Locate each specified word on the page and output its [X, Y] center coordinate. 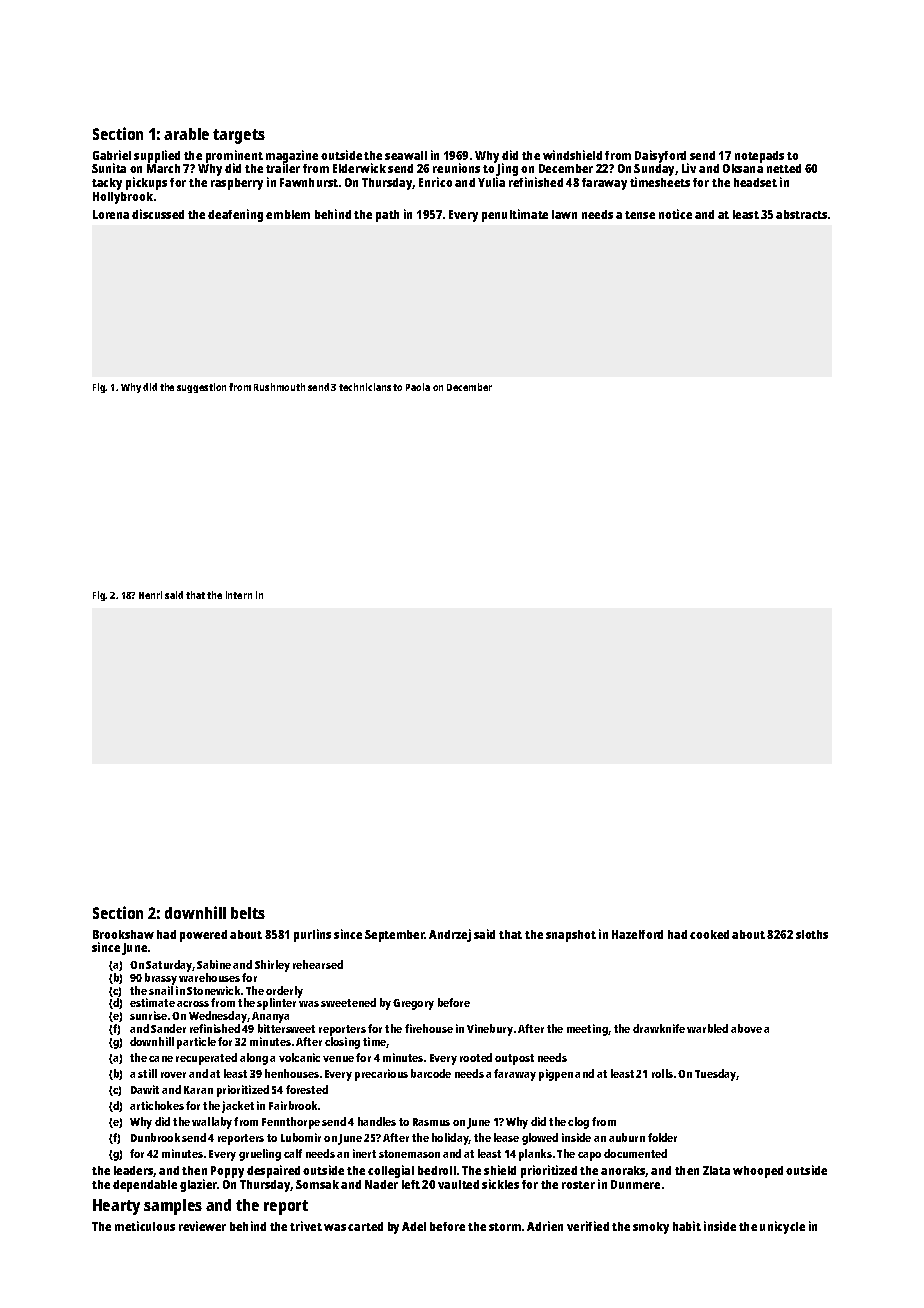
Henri [150, 595]
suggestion [201, 388]
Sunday [654, 171]
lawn [564, 214]
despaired [273, 1171]
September [395, 936]
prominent [234, 157]
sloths [812, 934]
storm [505, 1227]
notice [675, 214]
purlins [312, 935]
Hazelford [637, 934]
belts [248, 913]
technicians [365, 387]
